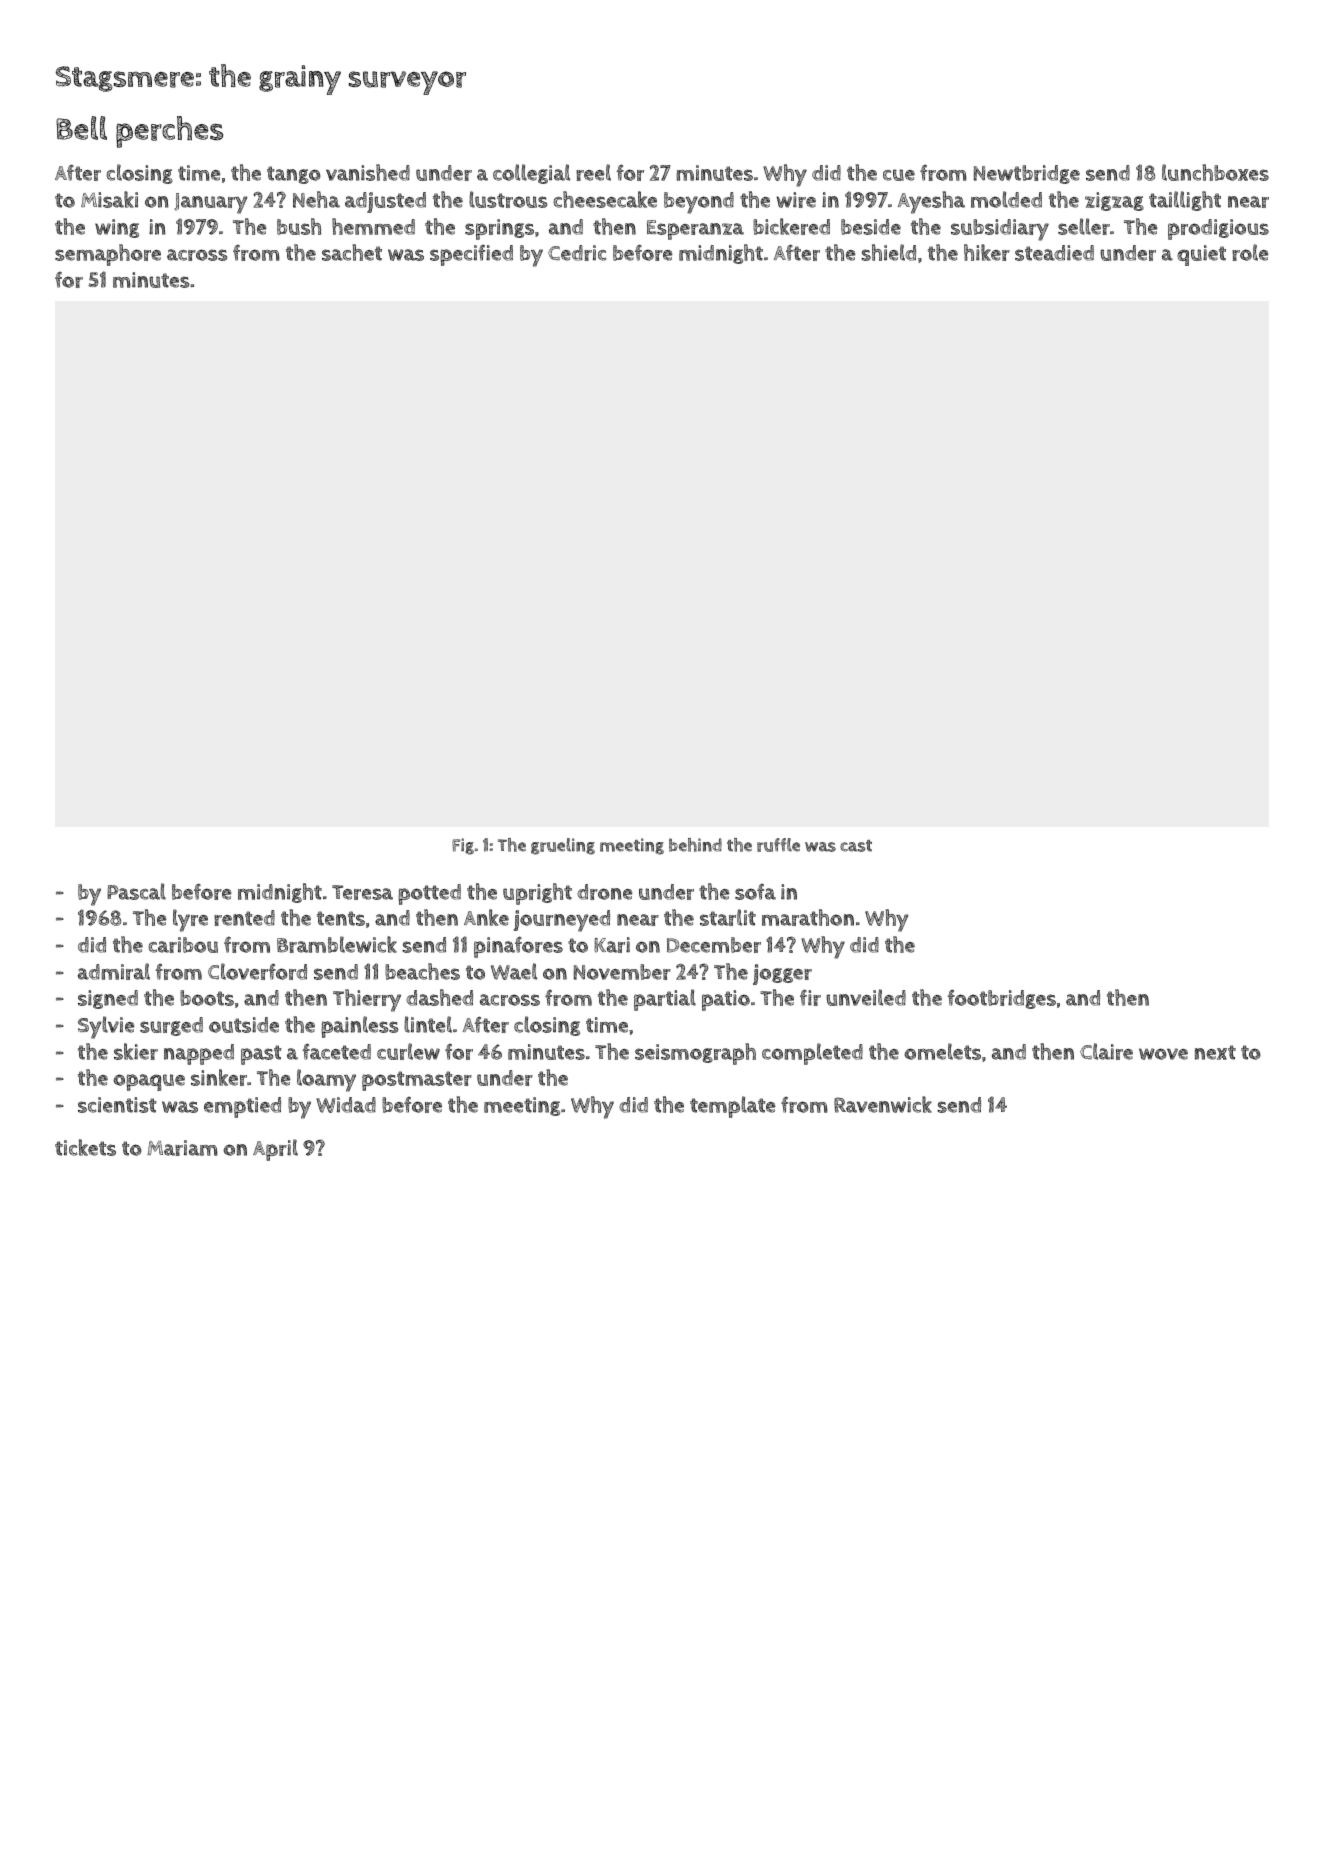 The height and width of the screenshot is (1872, 1324). What do you see at coordinates (593, 172) in the screenshot?
I see `reel` at bounding box center [593, 172].
